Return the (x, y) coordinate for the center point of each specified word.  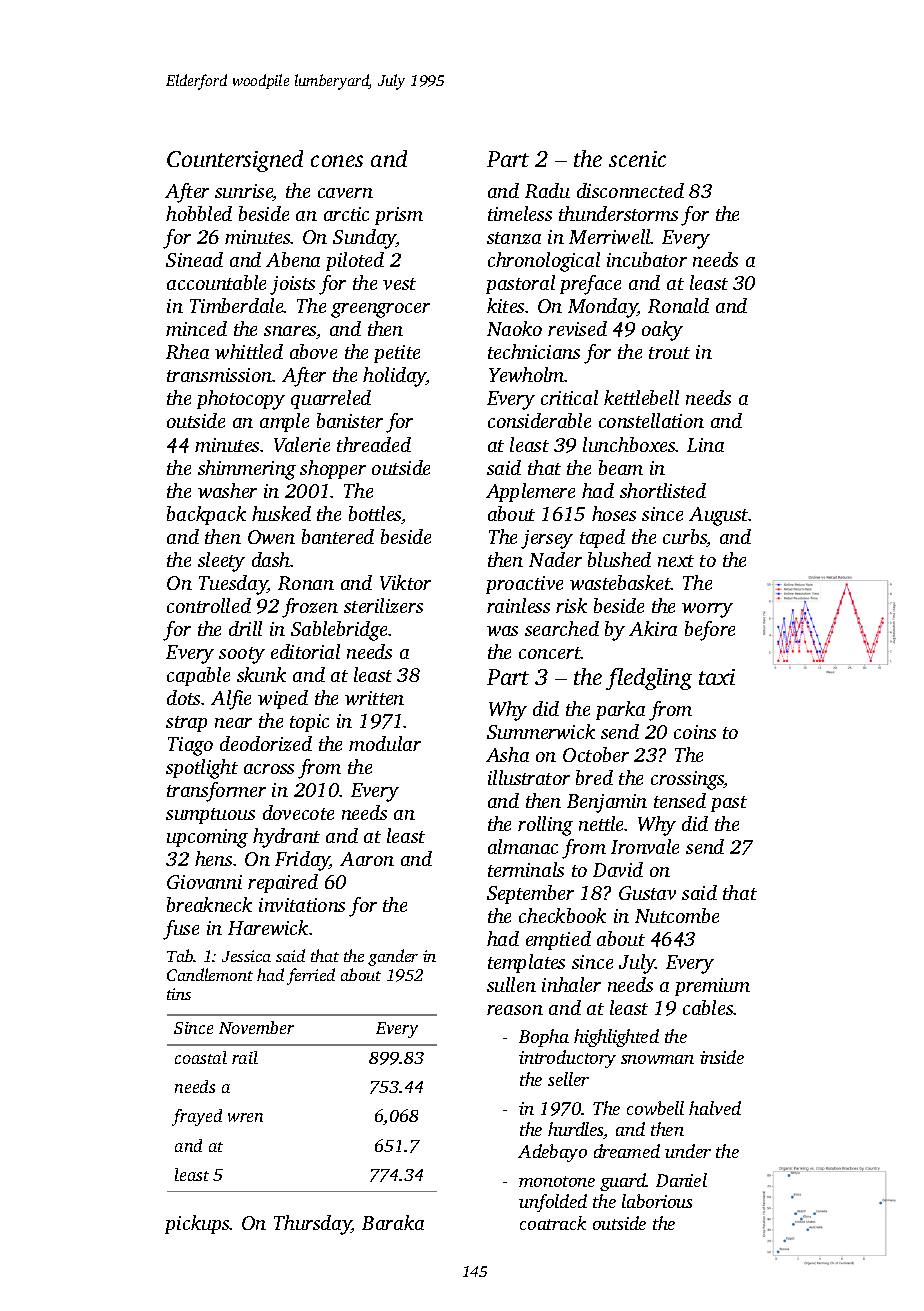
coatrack (553, 1223)
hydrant (286, 838)
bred (594, 777)
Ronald (678, 305)
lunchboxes (629, 444)
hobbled (199, 213)
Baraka (393, 1222)
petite (397, 354)
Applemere (530, 492)
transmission (219, 375)
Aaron (367, 859)
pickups (197, 1224)
